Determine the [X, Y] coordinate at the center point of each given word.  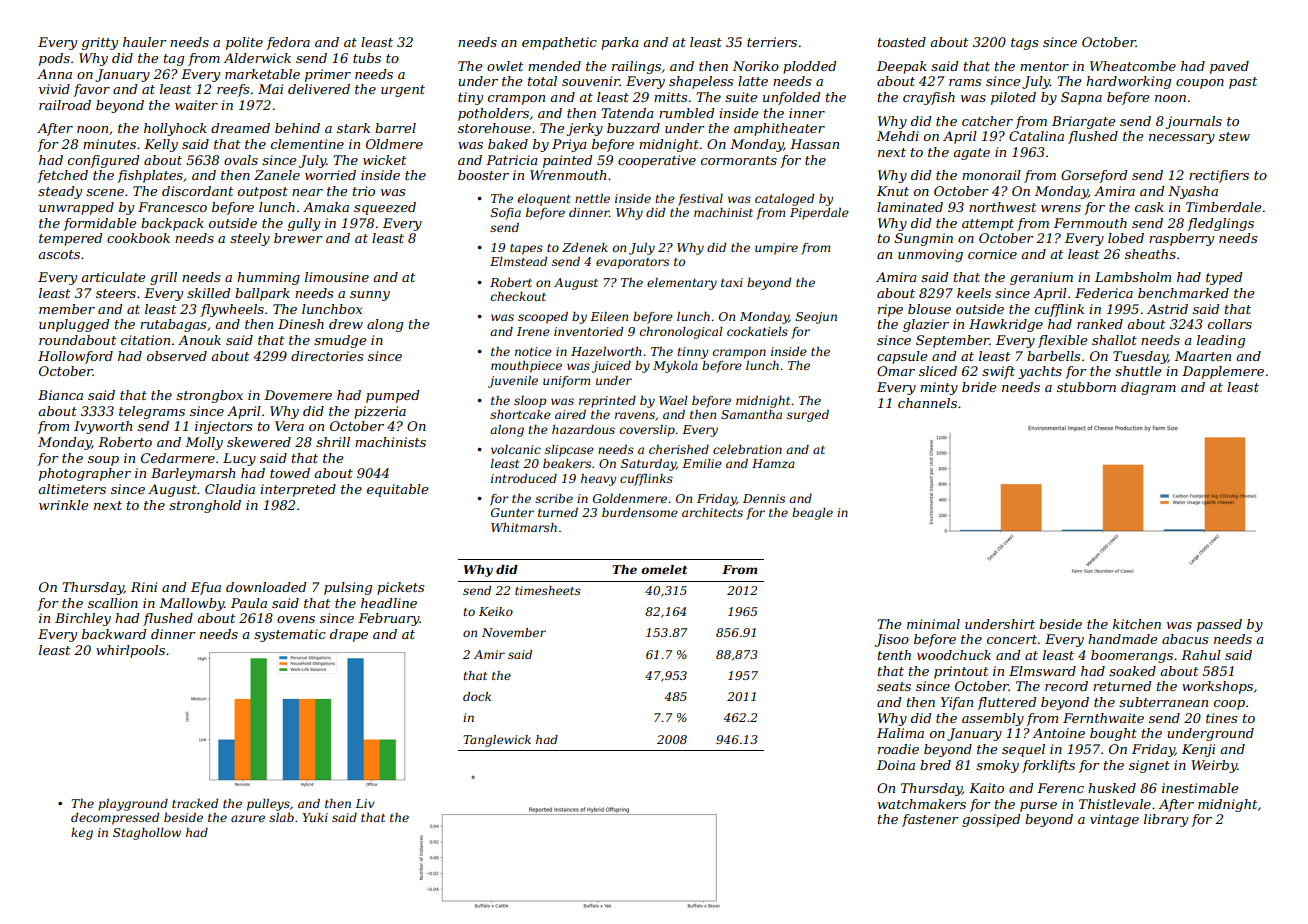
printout [961, 672]
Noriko [756, 66]
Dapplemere [1223, 372]
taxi [732, 282]
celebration [747, 449]
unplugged [74, 325]
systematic [290, 635]
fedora [288, 43]
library [1166, 820]
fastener [930, 820]
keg [82, 834]
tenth [894, 655]
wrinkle [63, 505]
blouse [929, 309]
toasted [902, 42]
